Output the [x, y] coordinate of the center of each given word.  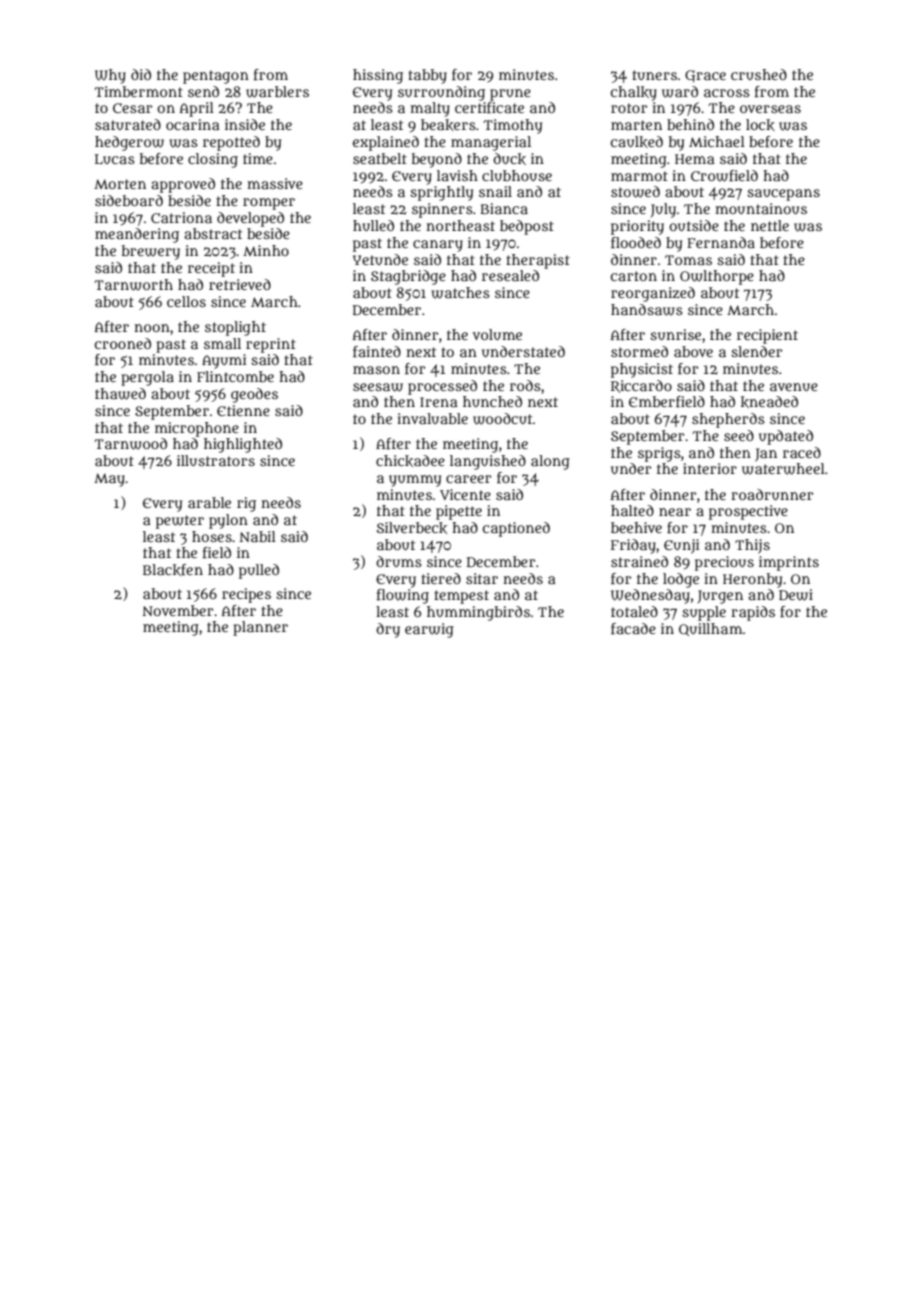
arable [209, 502]
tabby [427, 76]
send [203, 91]
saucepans [783, 195]
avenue [794, 387]
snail [495, 191]
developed [250, 219]
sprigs [659, 454]
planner [260, 628]
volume [497, 334]
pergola [147, 378]
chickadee [410, 461]
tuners [654, 75]
